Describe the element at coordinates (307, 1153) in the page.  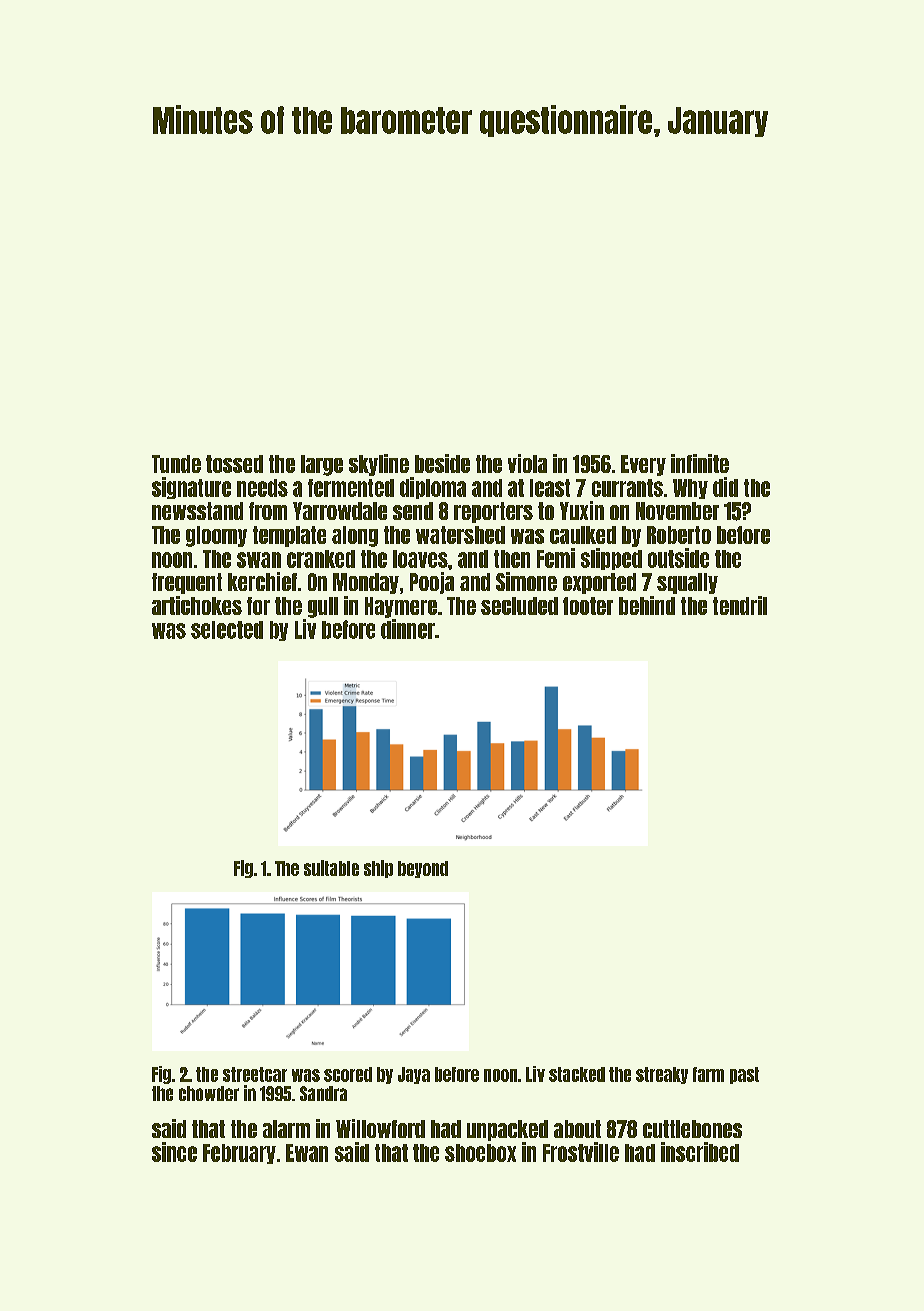
I see `Ewan` at that location.
